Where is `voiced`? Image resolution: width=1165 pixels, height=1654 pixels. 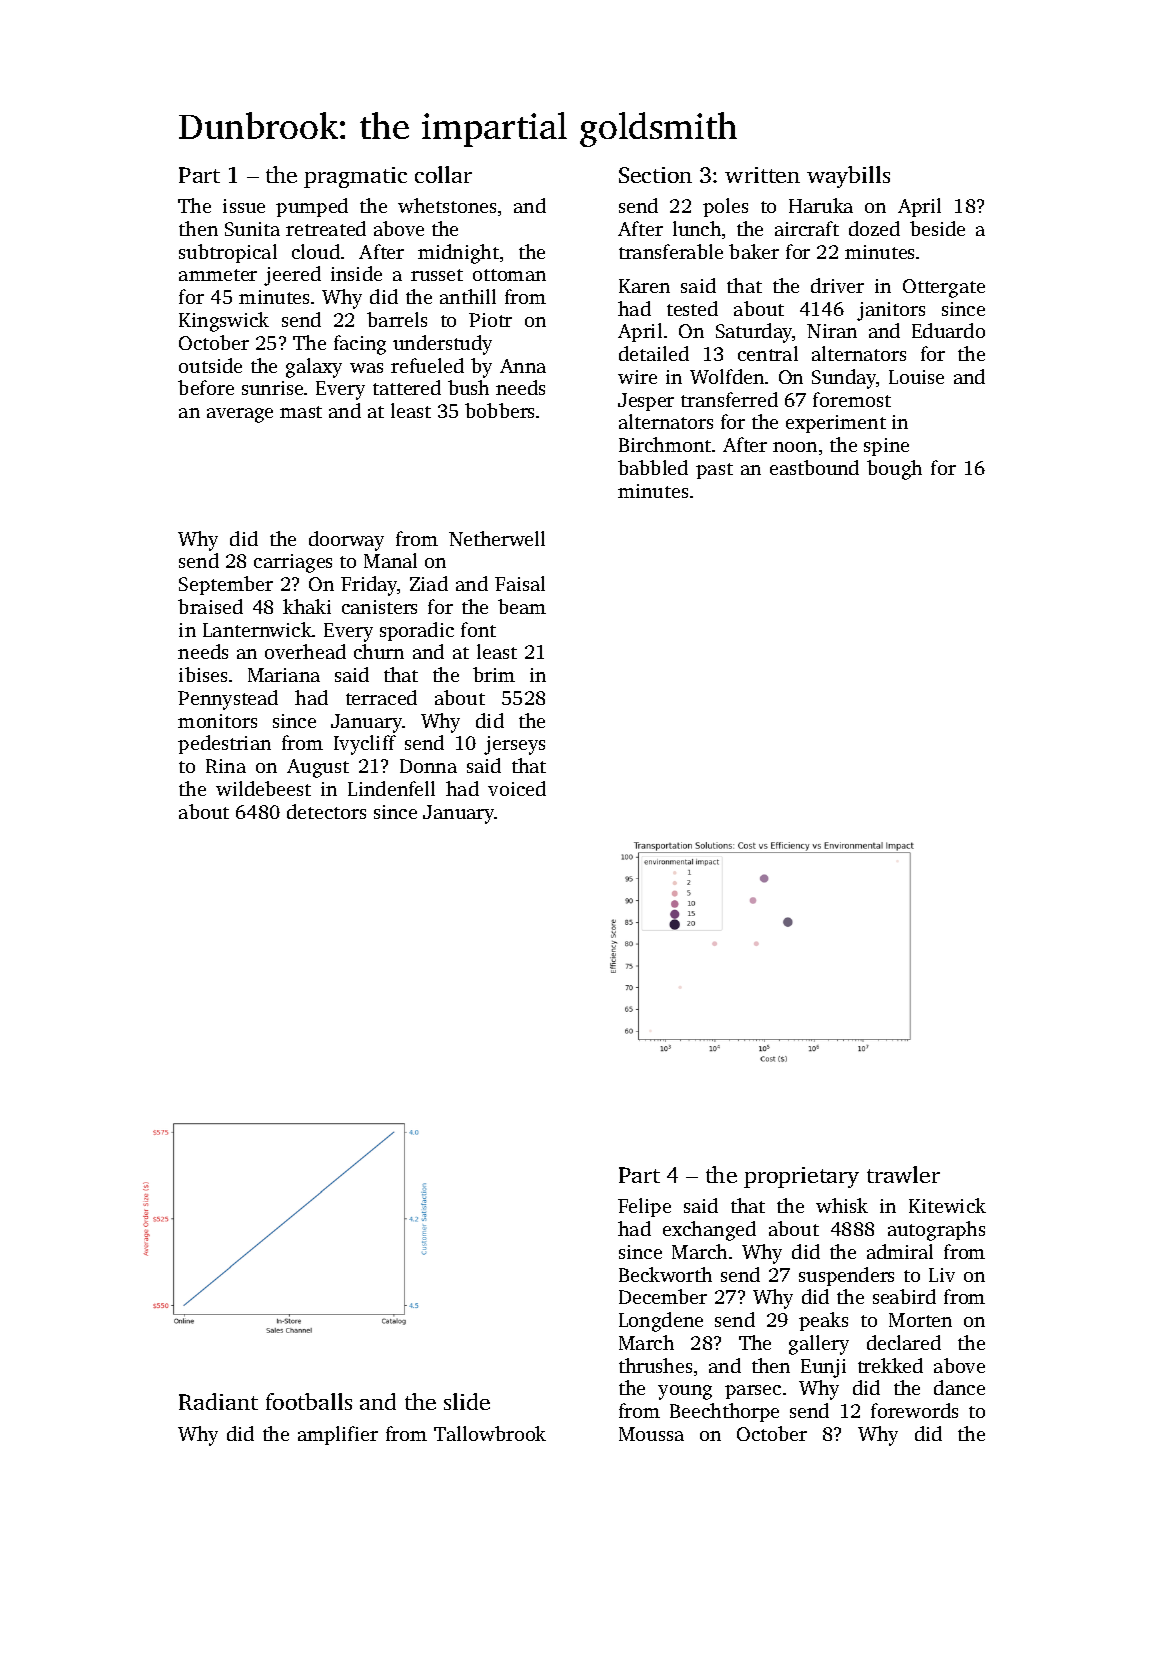 voiced is located at coordinates (517, 788).
